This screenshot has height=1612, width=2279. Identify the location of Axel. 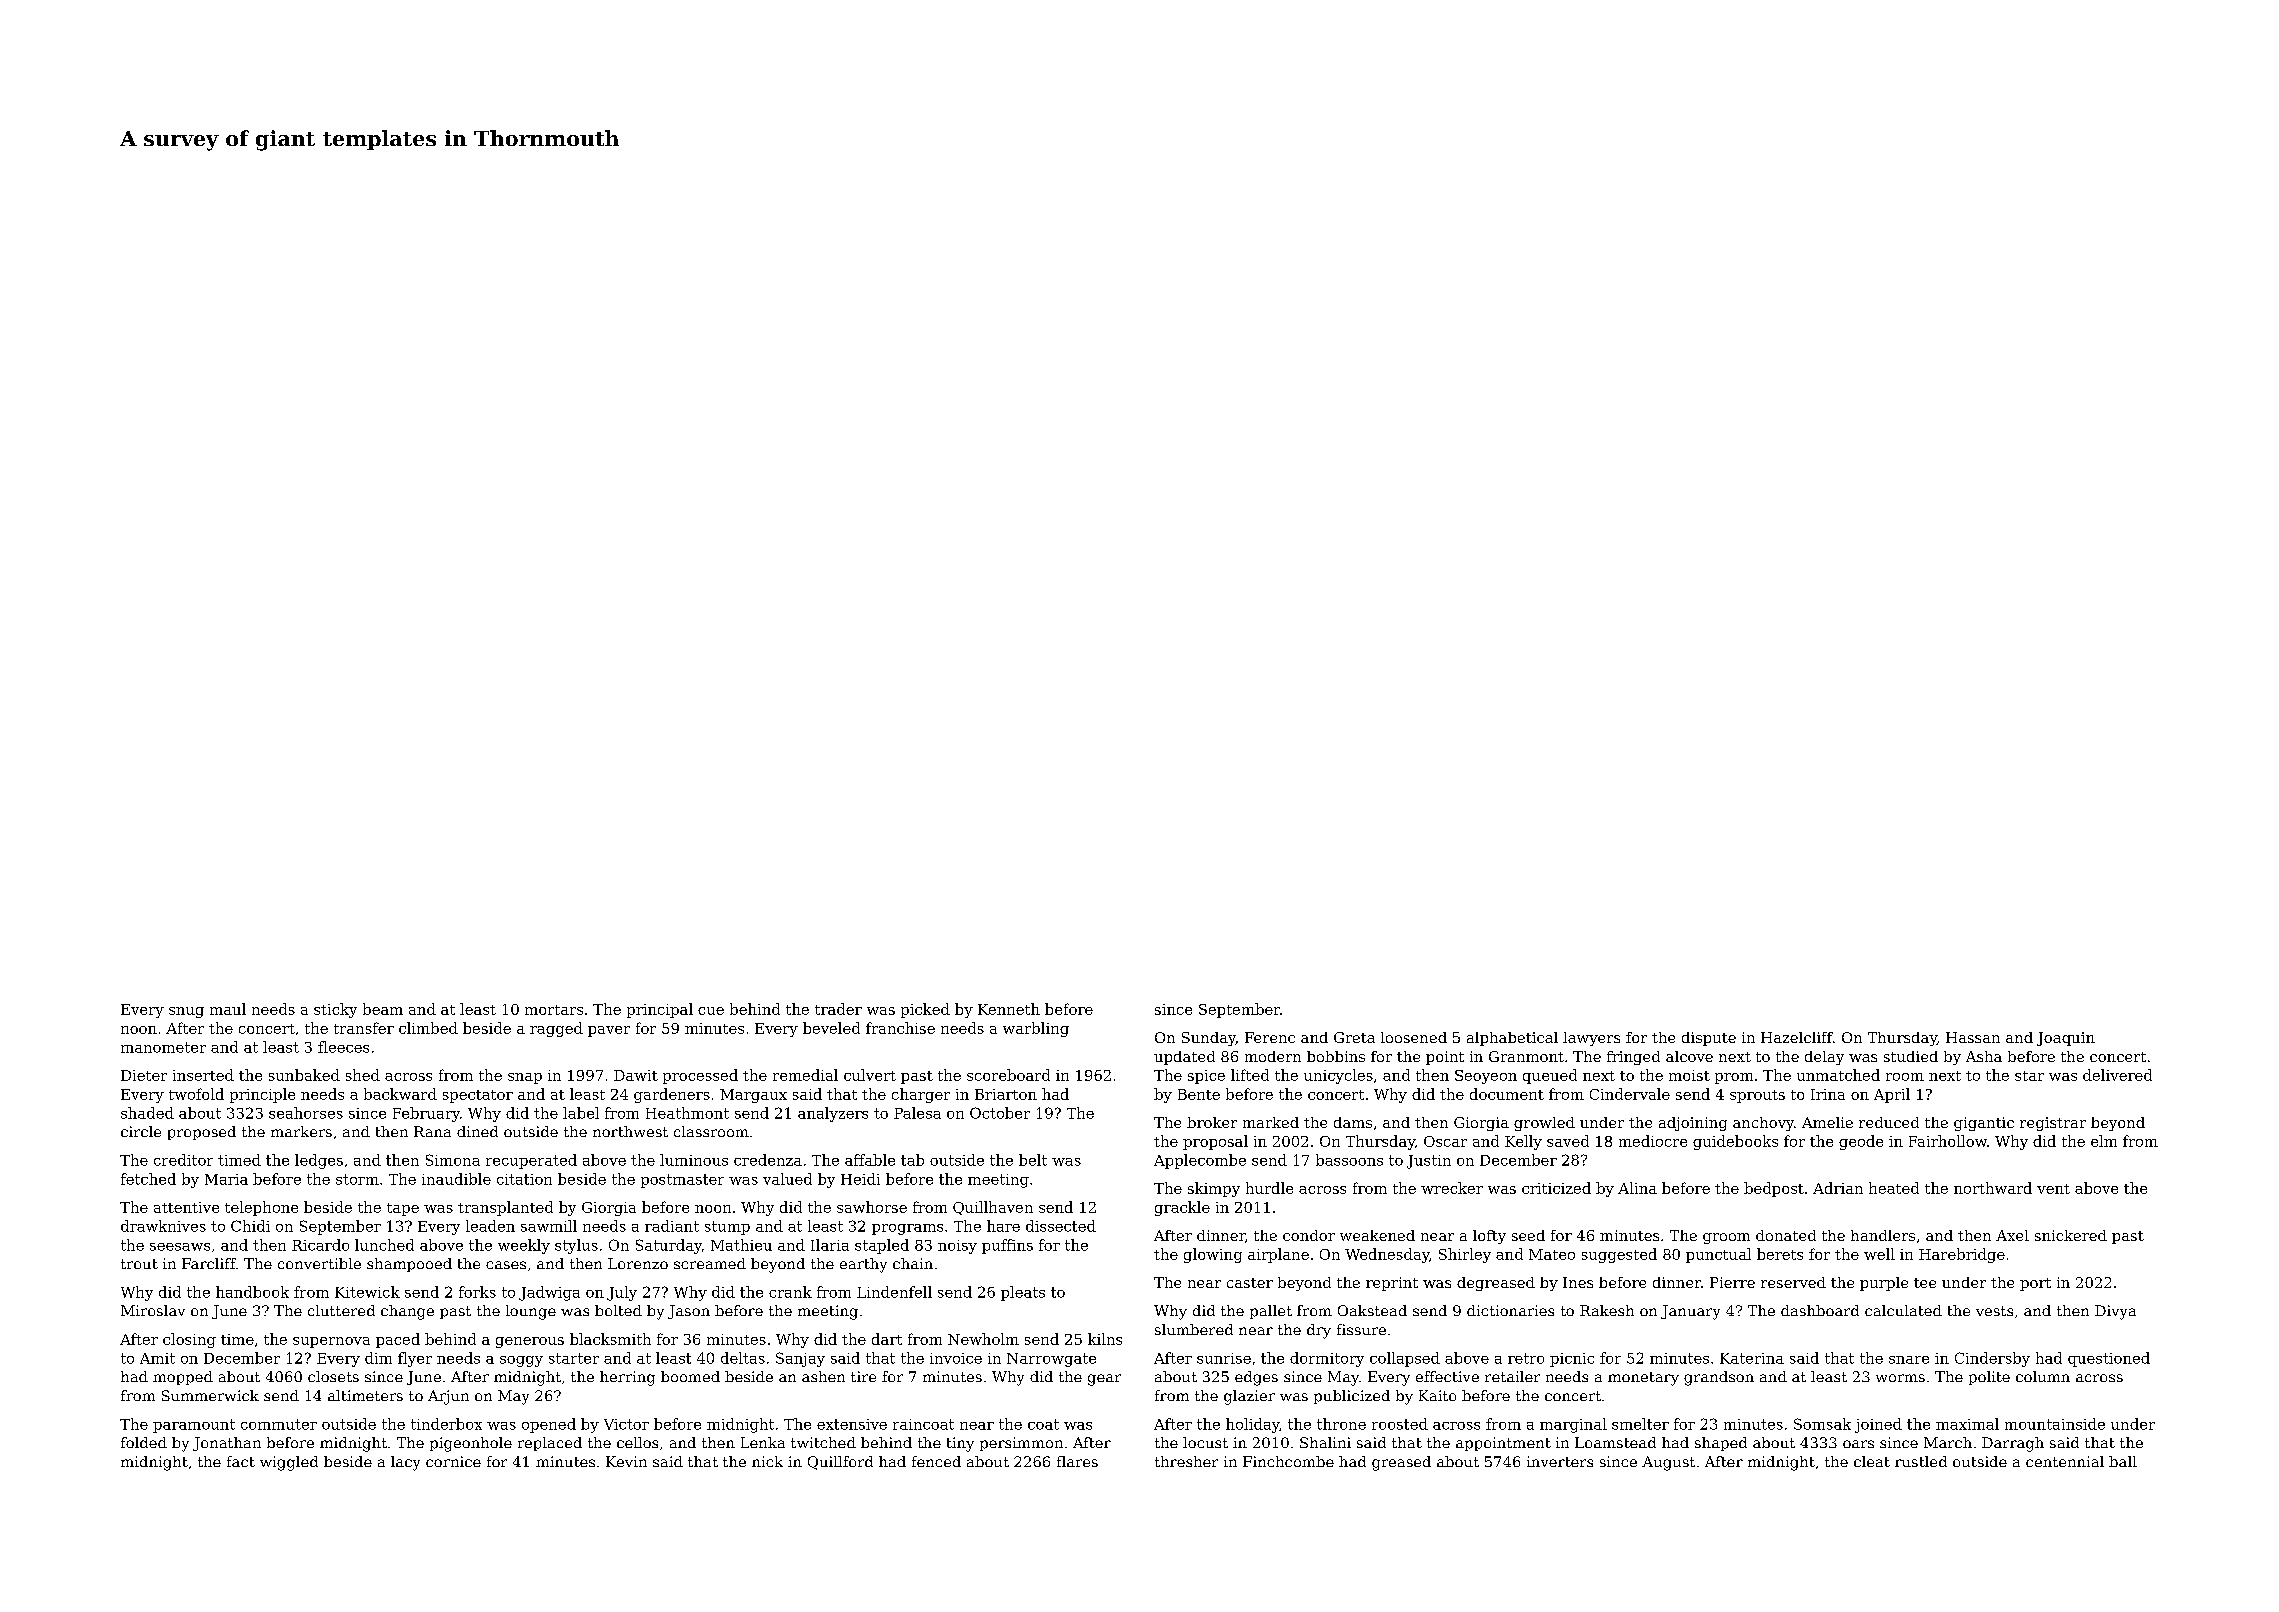
(2012, 1235).
